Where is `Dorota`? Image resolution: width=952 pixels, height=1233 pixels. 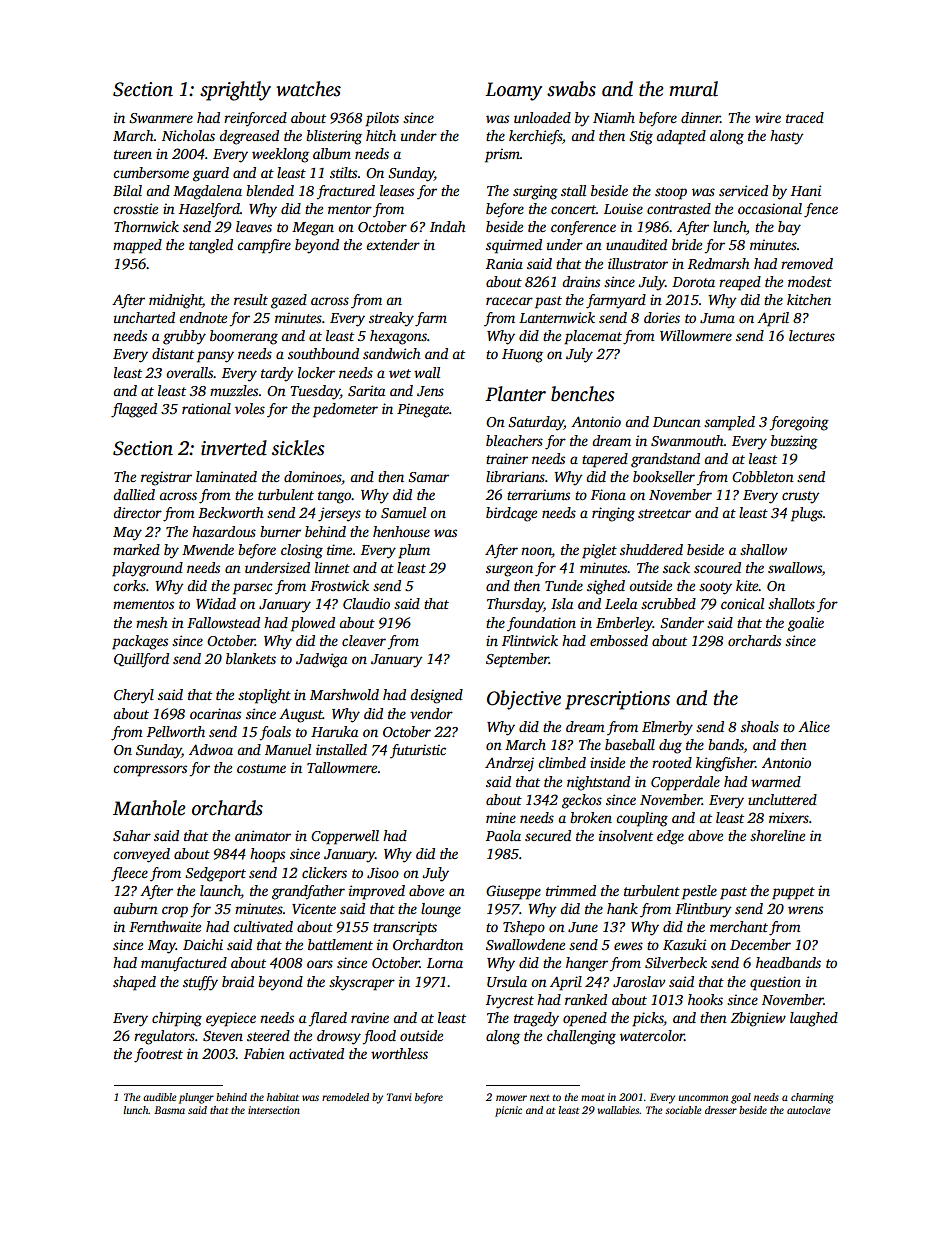 Dorota is located at coordinates (693, 282).
